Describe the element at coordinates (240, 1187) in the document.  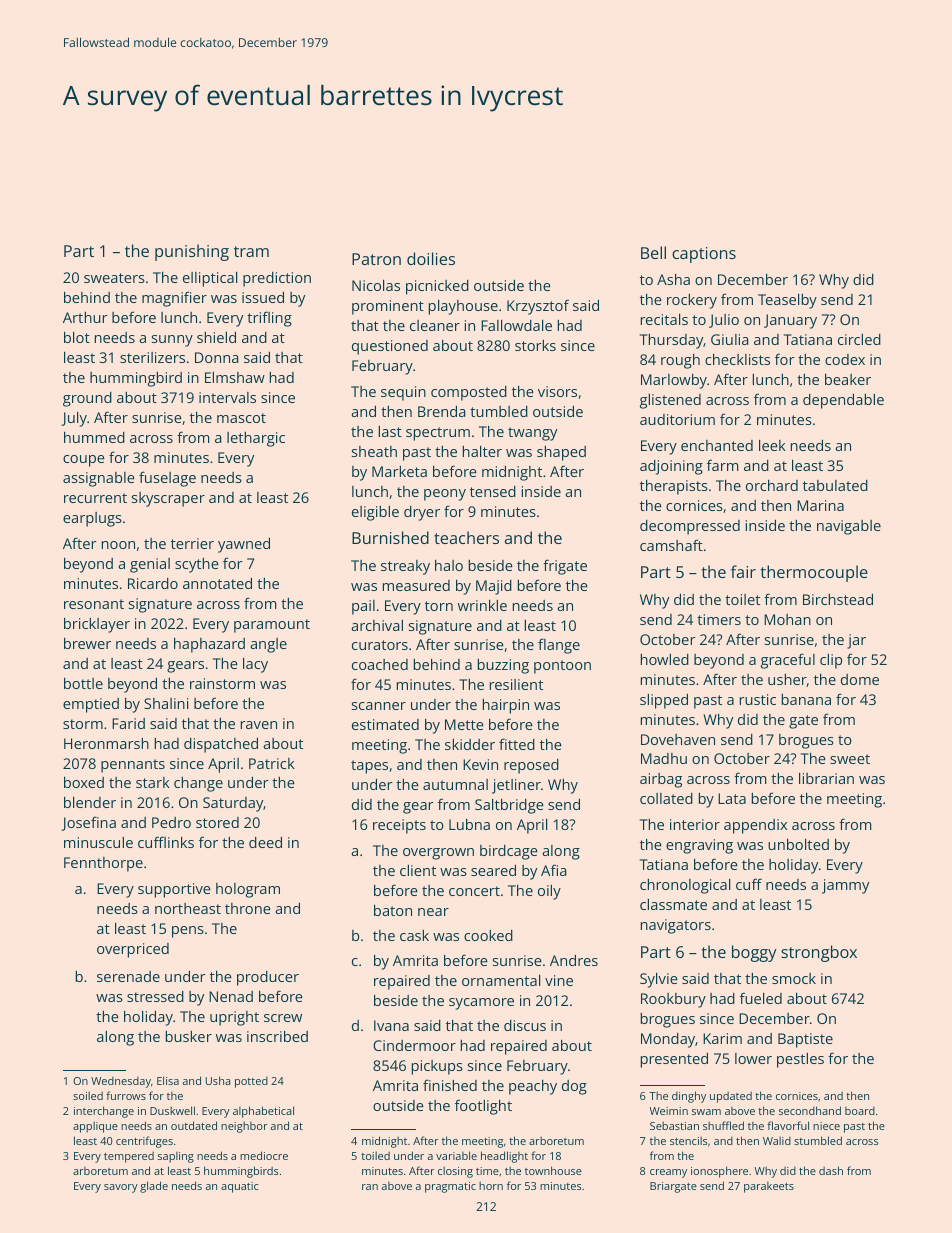
I see `aquatic` at that location.
